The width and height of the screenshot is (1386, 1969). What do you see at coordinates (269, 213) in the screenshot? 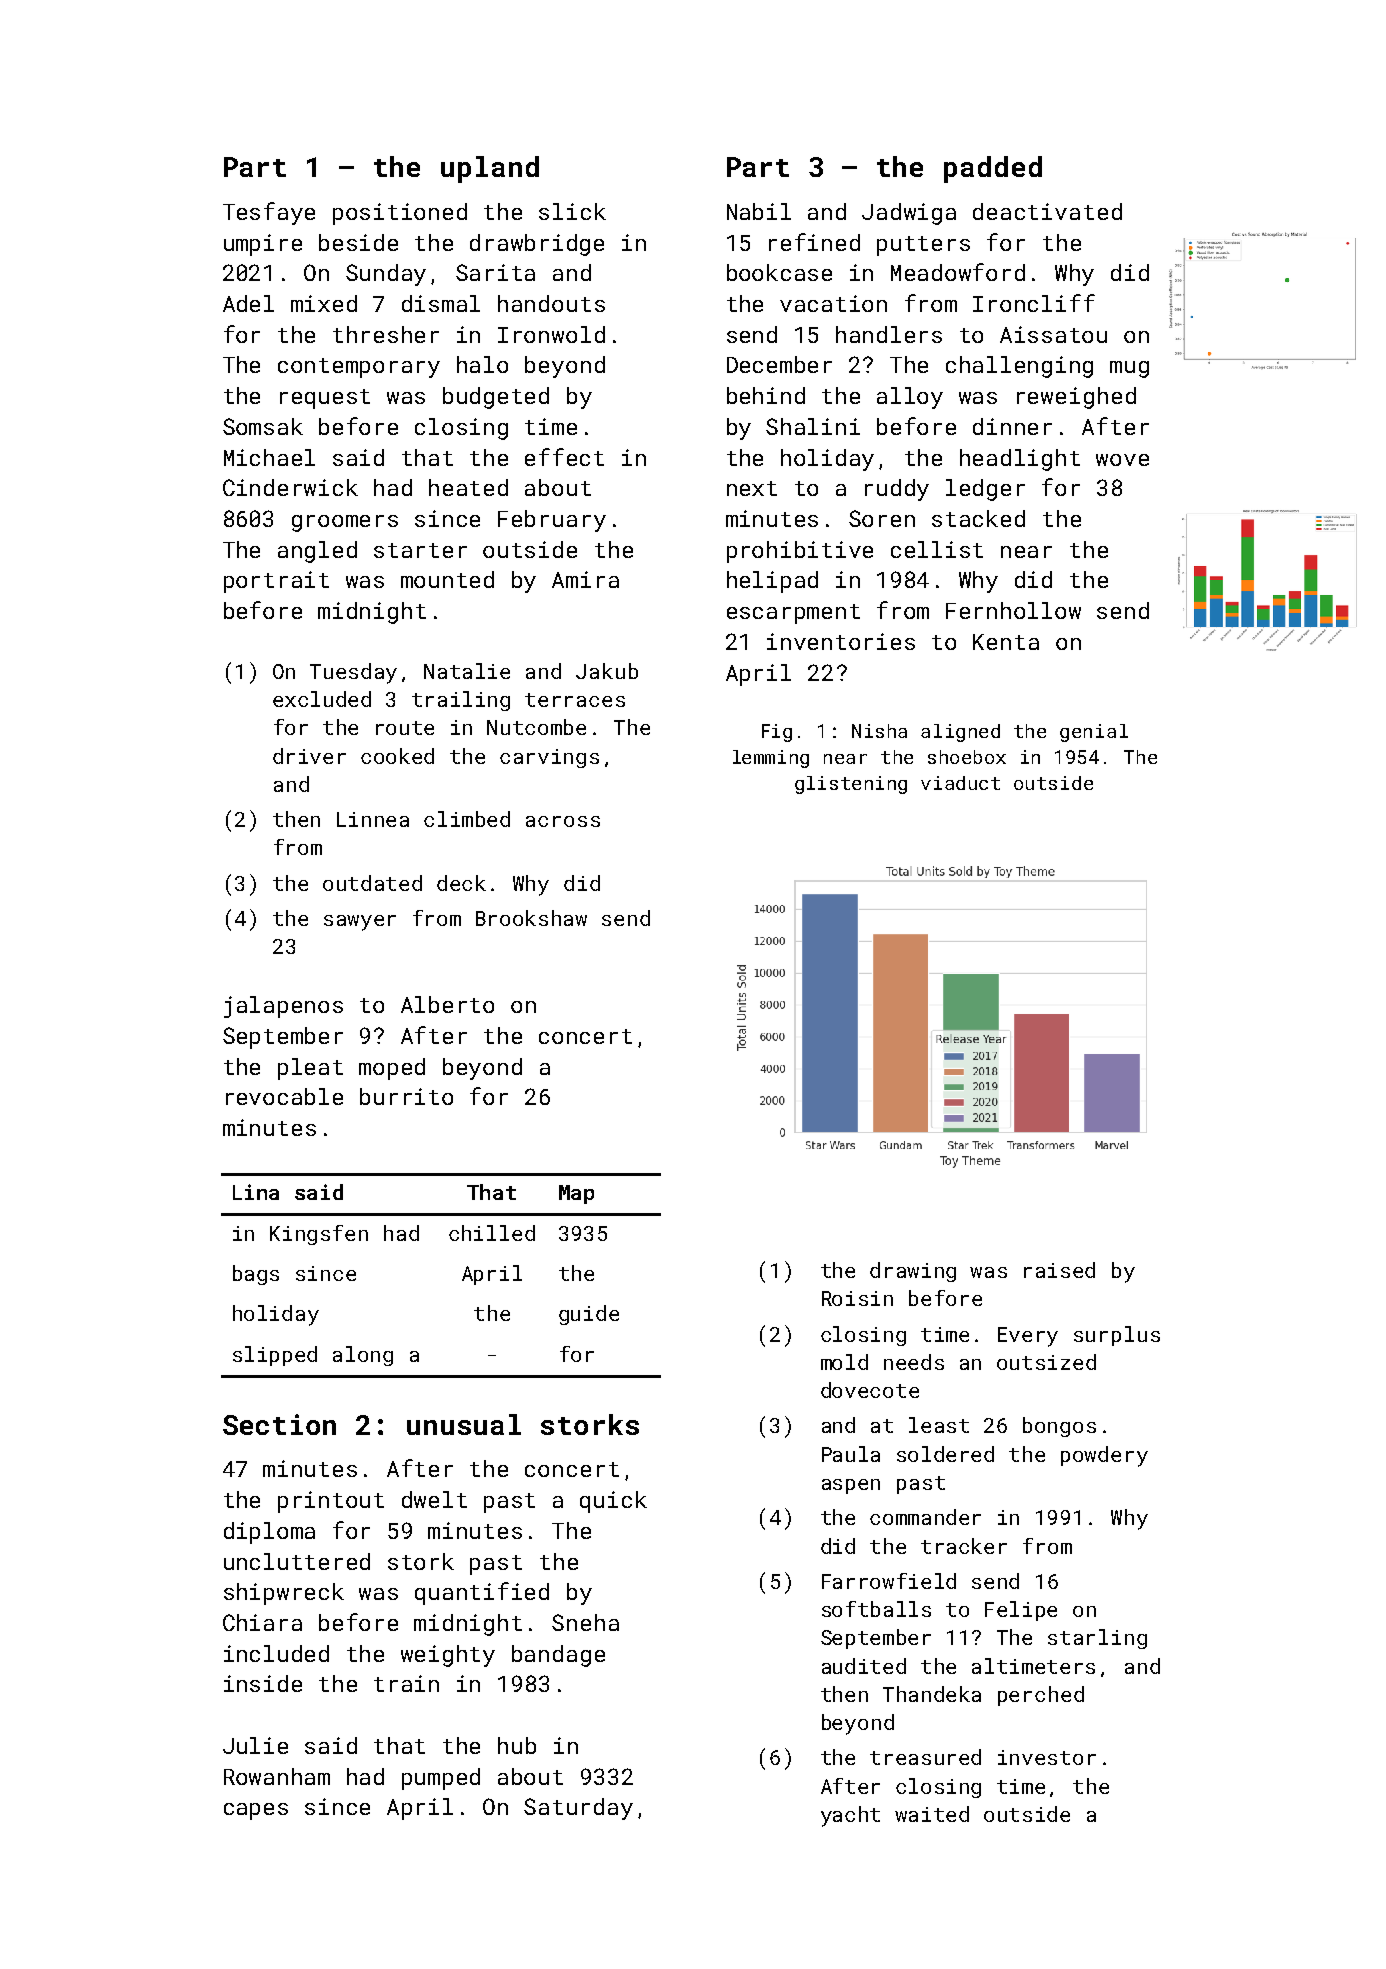
I see `Tesfaye` at bounding box center [269, 213].
